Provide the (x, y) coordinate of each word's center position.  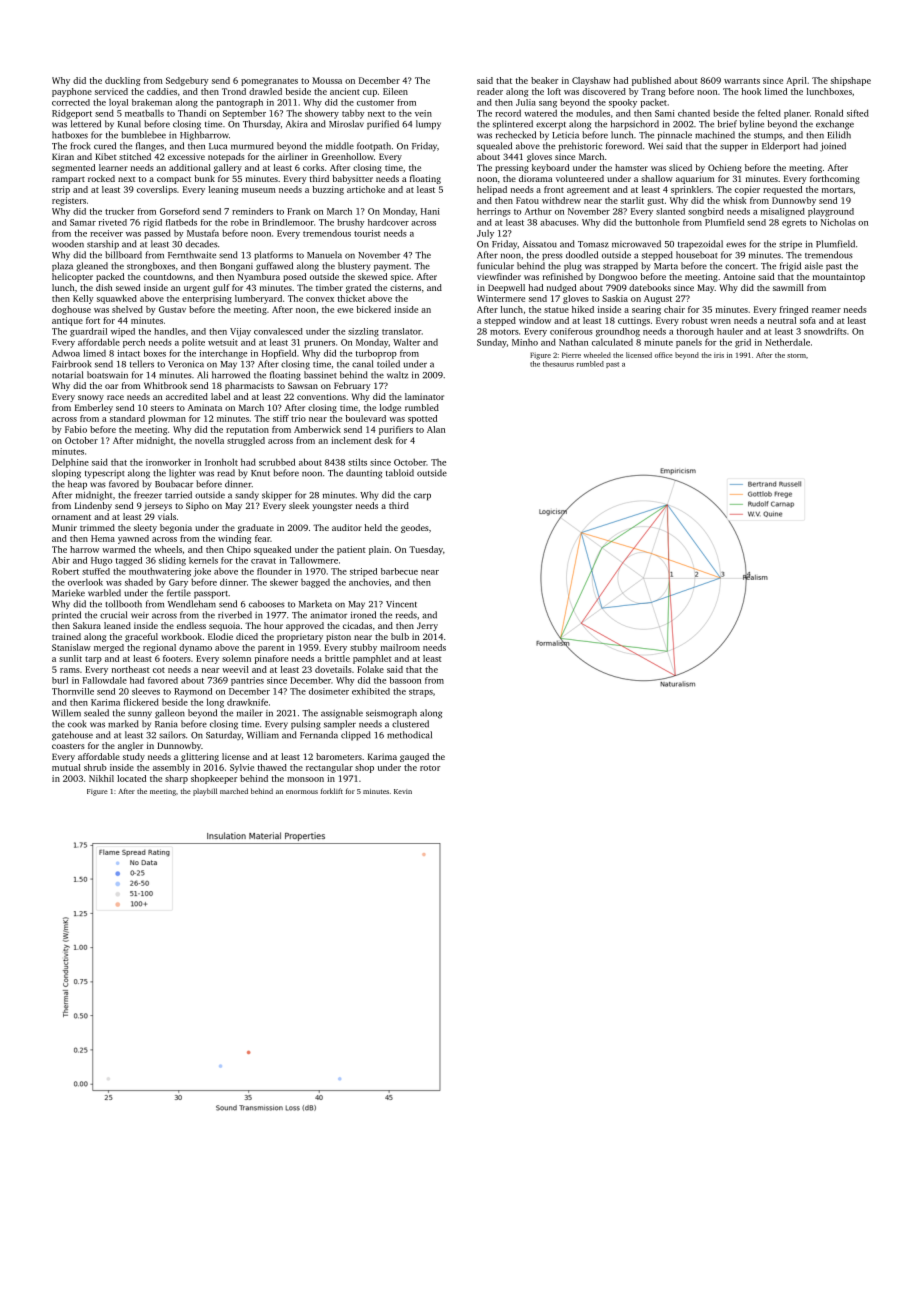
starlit (632, 200)
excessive (186, 156)
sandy (247, 496)
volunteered (580, 178)
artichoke (366, 189)
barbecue (399, 571)
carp (422, 497)
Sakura (87, 625)
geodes (415, 528)
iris (719, 355)
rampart (68, 180)
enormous (302, 792)
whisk (735, 200)
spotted (422, 419)
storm (796, 355)
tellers (142, 364)
